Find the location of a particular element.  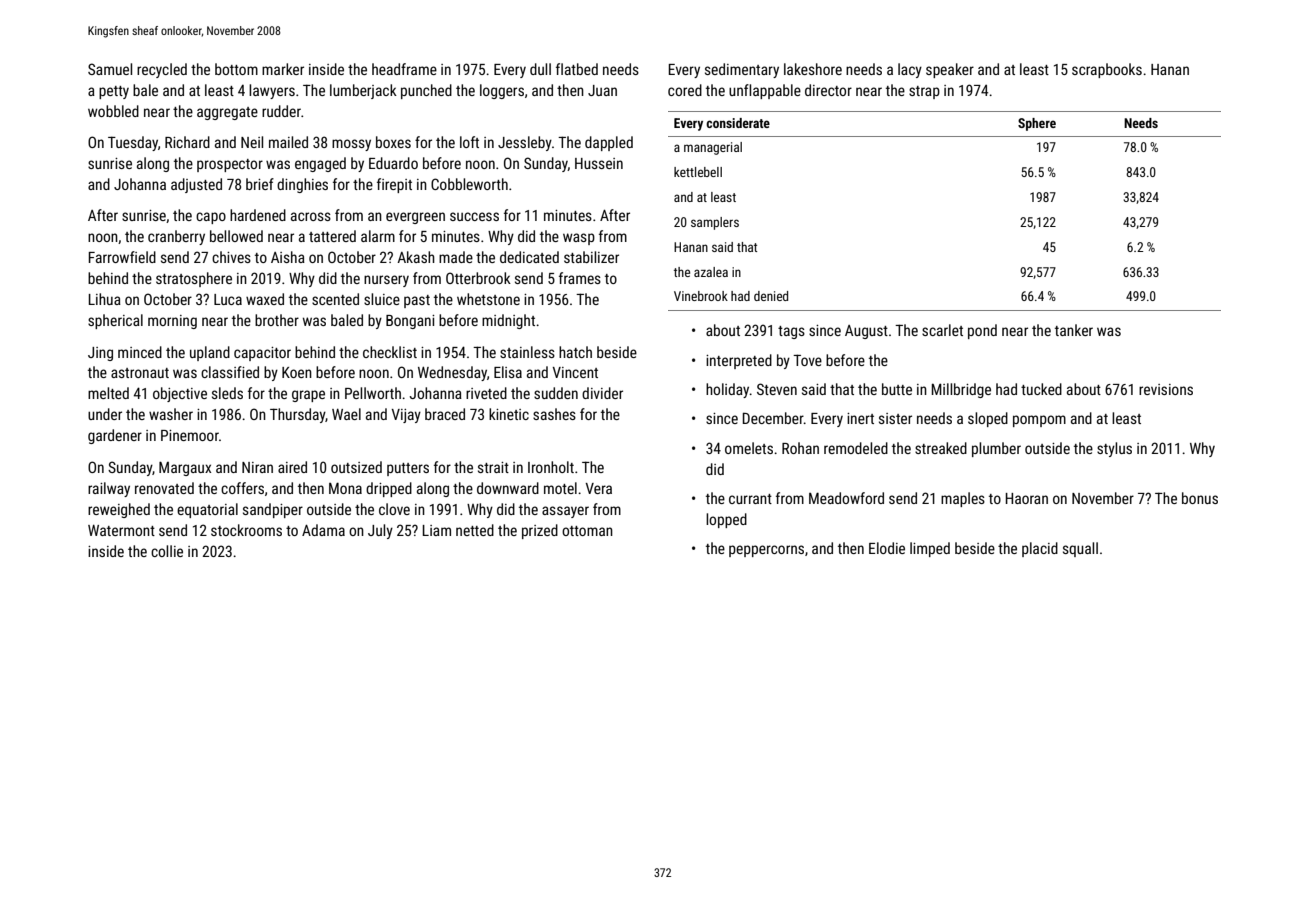

Farrowfield is located at coordinates (122, 257).
